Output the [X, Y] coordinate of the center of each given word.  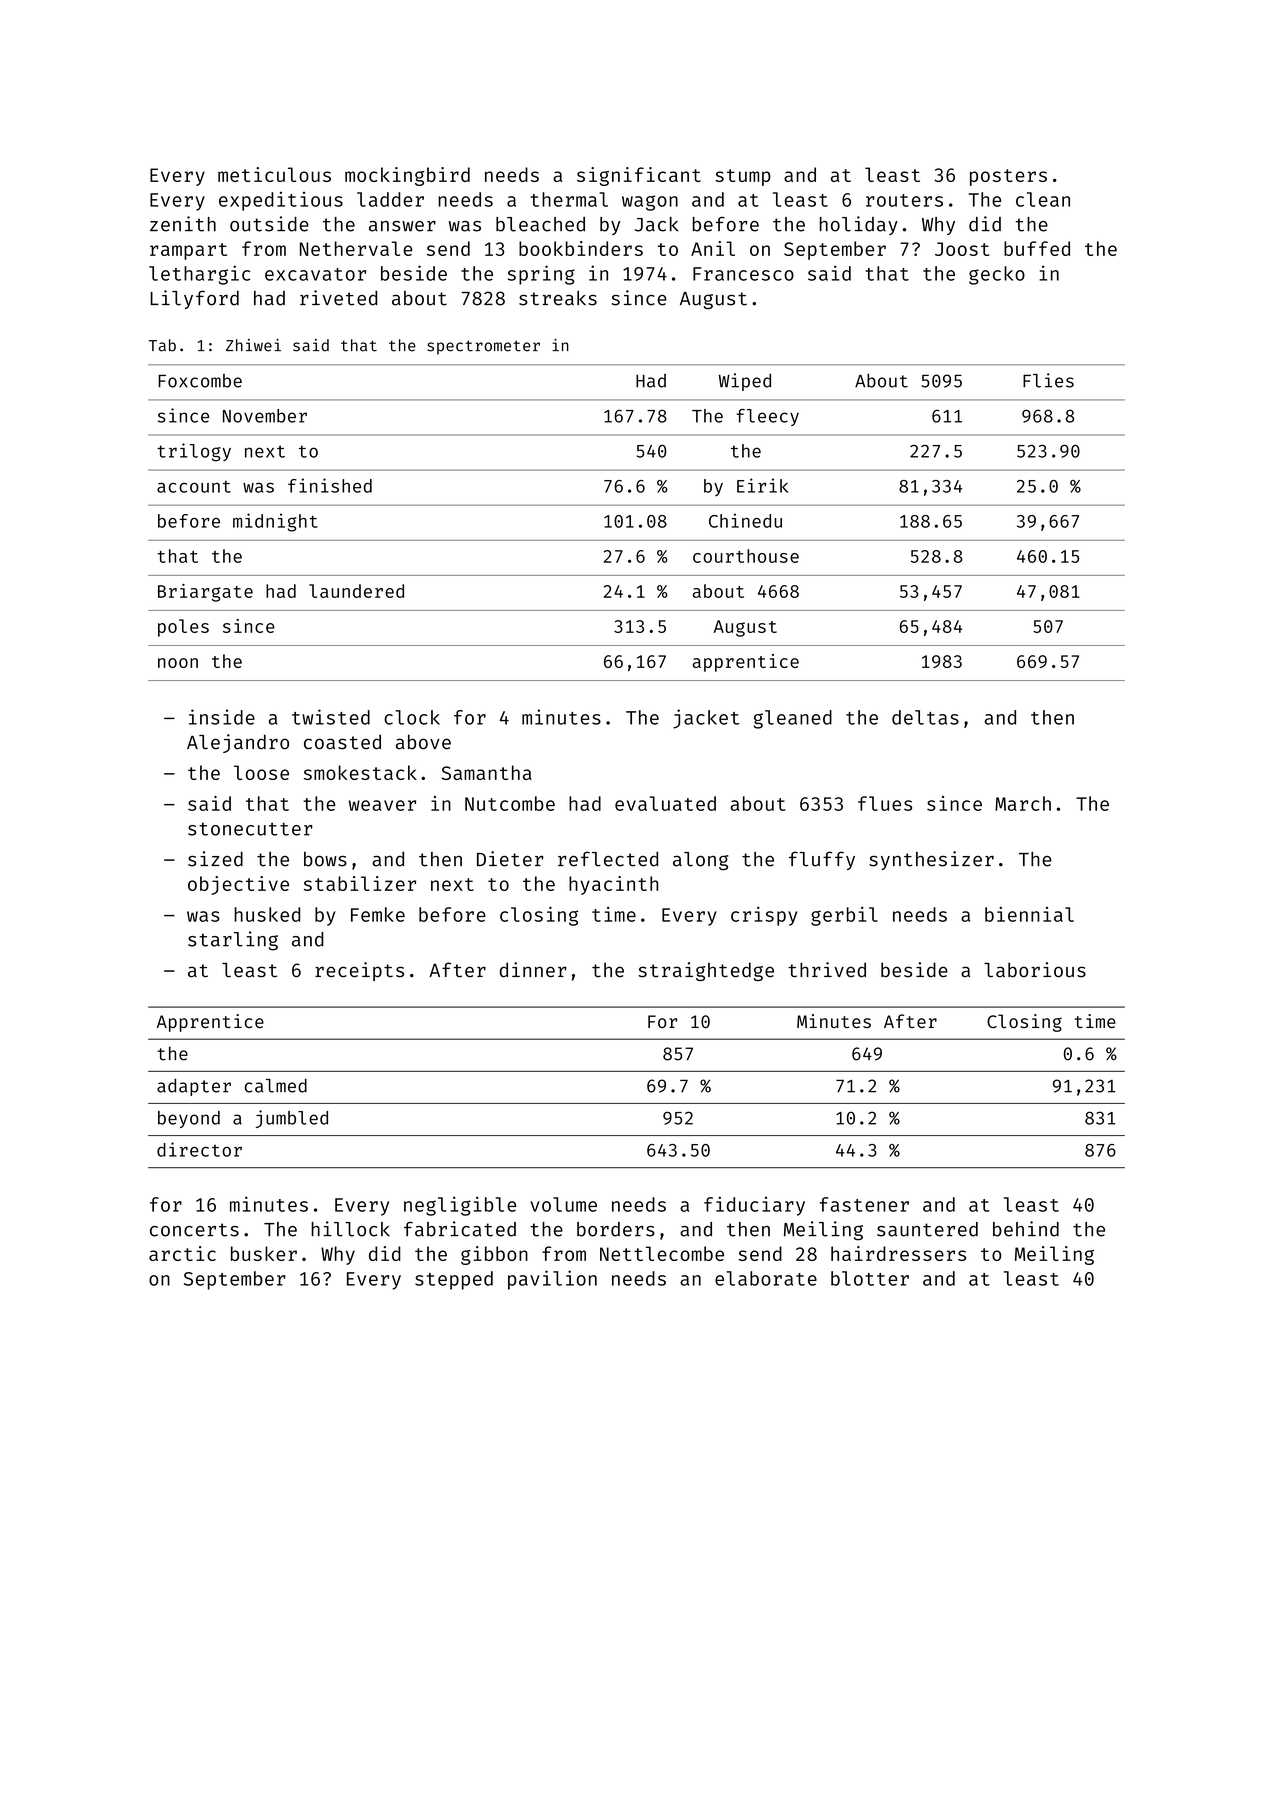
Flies [1048, 380]
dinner [533, 970]
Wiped [745, 382]
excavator [315, 274]
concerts [194, 1230]
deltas [925, 717]
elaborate [766, 1278]
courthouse [746, 556]
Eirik [762, 485]
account [194, 486]
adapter [194, 1087]
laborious [1035, 970]
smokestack [360, 772]
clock [412, 717]
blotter [870, 1278]
